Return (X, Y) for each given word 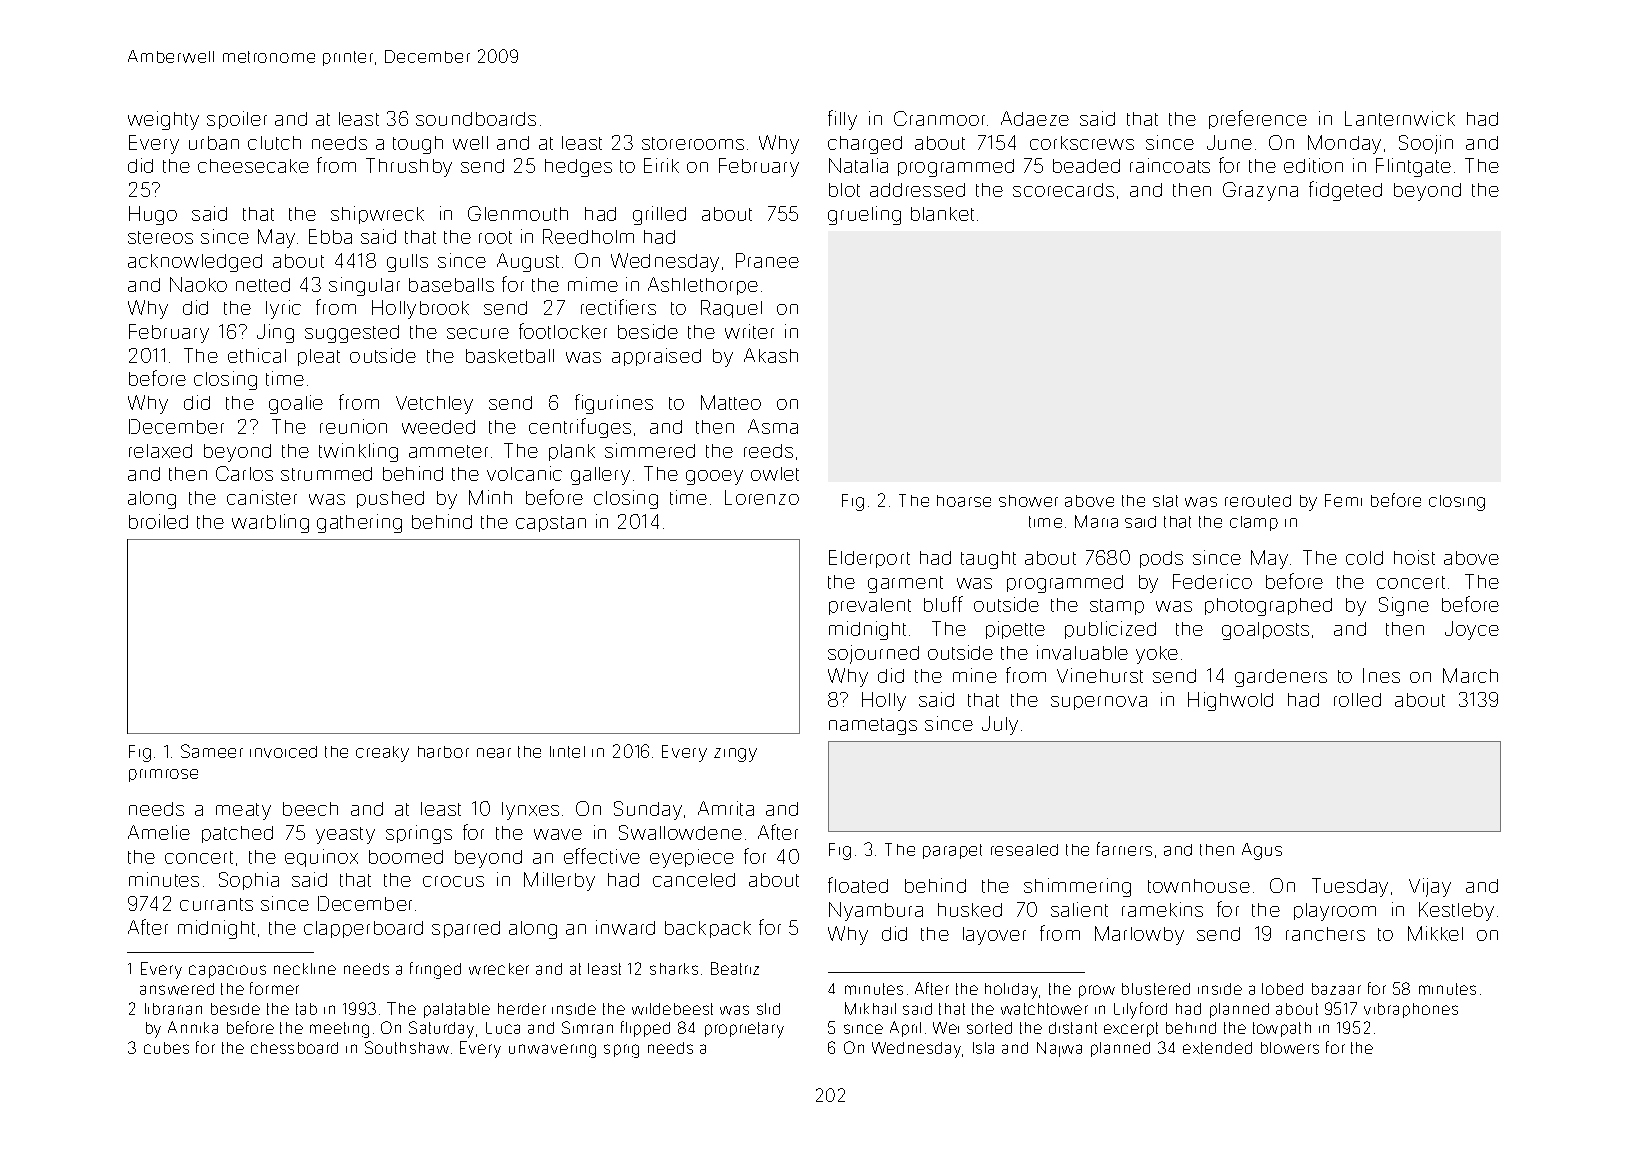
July (1000, 725)
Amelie (159, 832)
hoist (1414, 557)
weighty (163, 120)
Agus (1262, 851)
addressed (917, 190)
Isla (983, 1048)
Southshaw (407, 1047)
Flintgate (1413, 167)
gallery (600, 476)
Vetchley (434, 405)
